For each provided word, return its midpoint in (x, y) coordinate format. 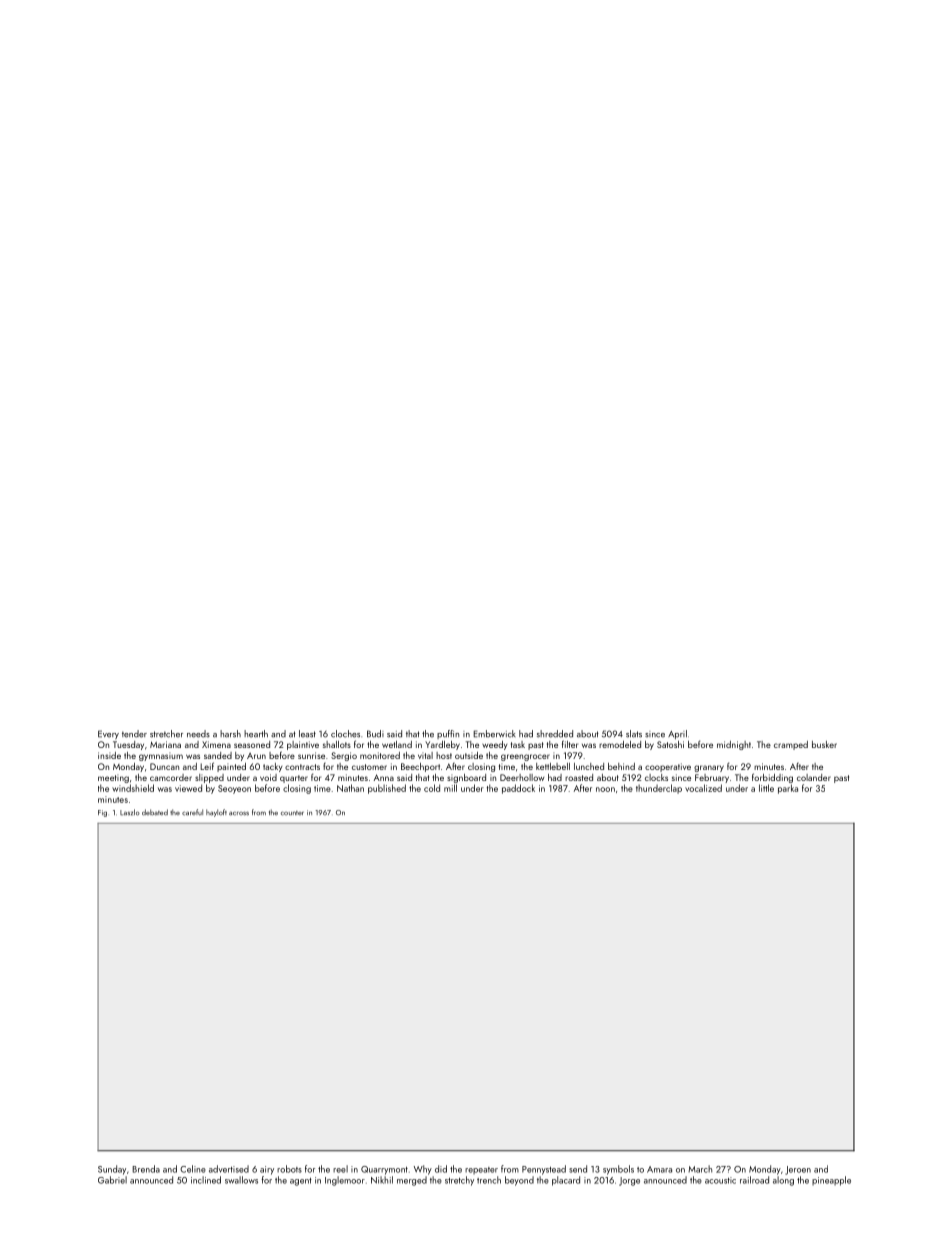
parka (788, 789)
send (578, 1169)
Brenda (146, 1169)
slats (634, 734)
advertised (229, 1169)
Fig (102, 813)
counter (292, 813)
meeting (113, 779)
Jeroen (798, 1170)
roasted (579, 777)
